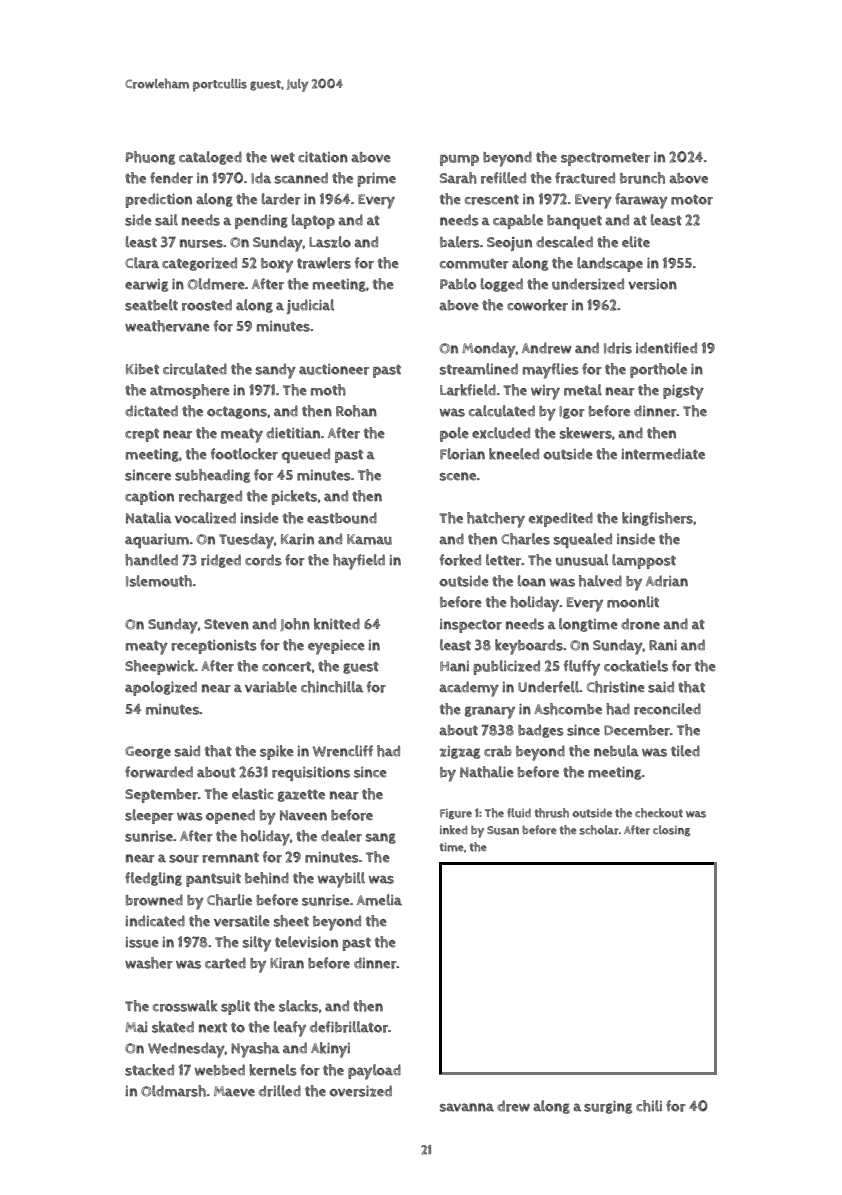 This document has width=842, height=1195. I want to click on faraway, so click(641, 201).
